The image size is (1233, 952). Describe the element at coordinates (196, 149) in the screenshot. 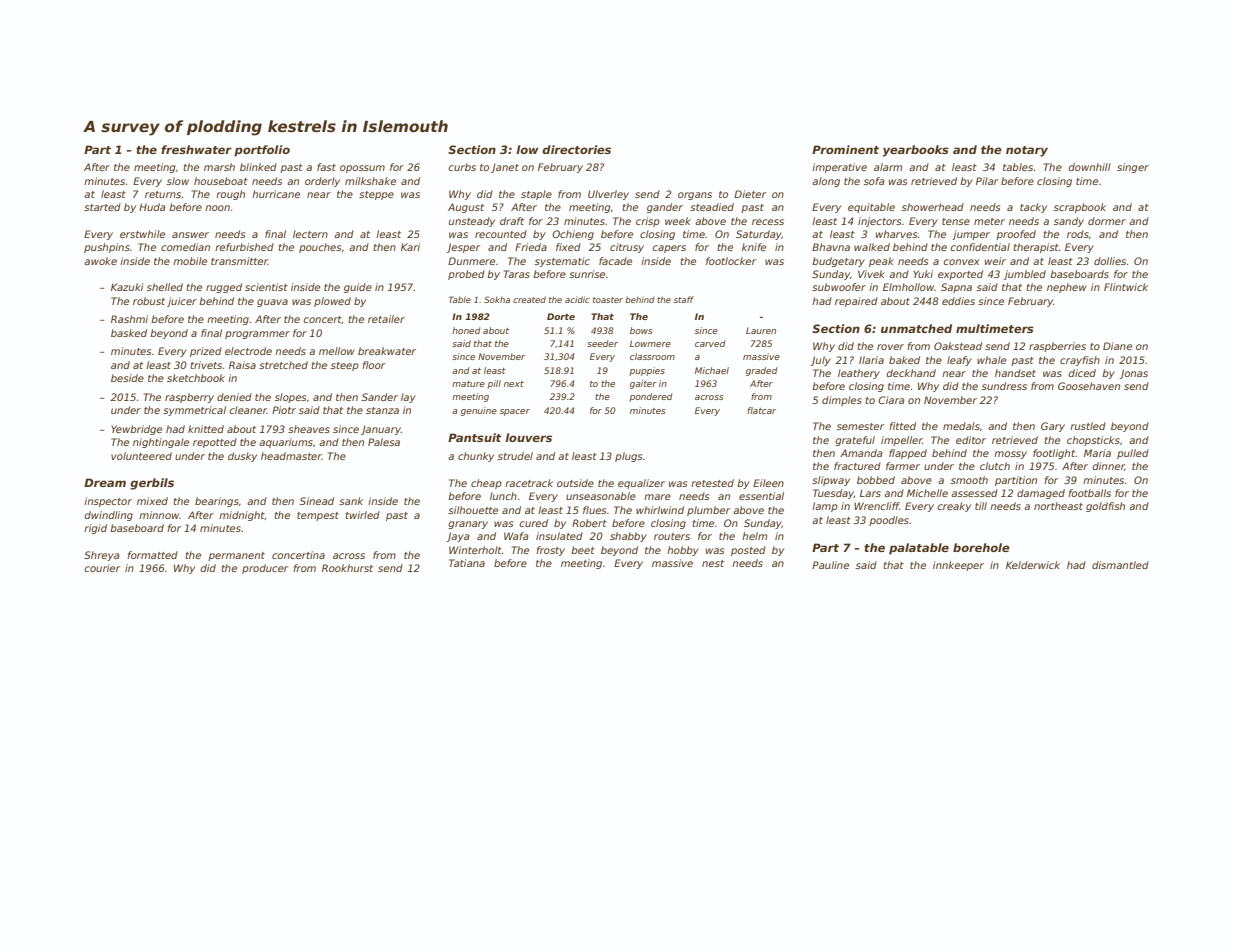

I see `freshwater` at that location.
